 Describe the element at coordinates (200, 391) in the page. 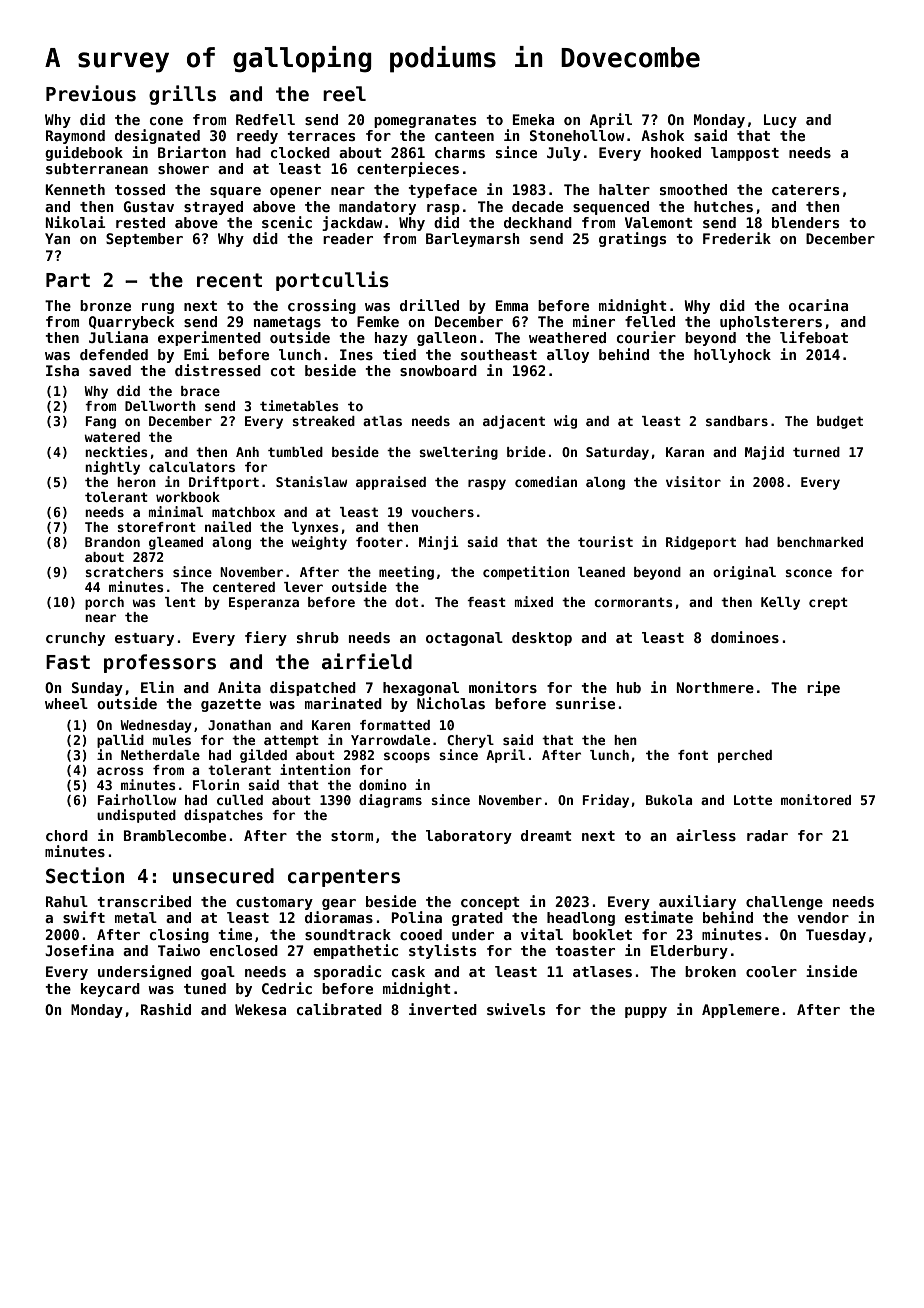

I see `brace` at that location.
